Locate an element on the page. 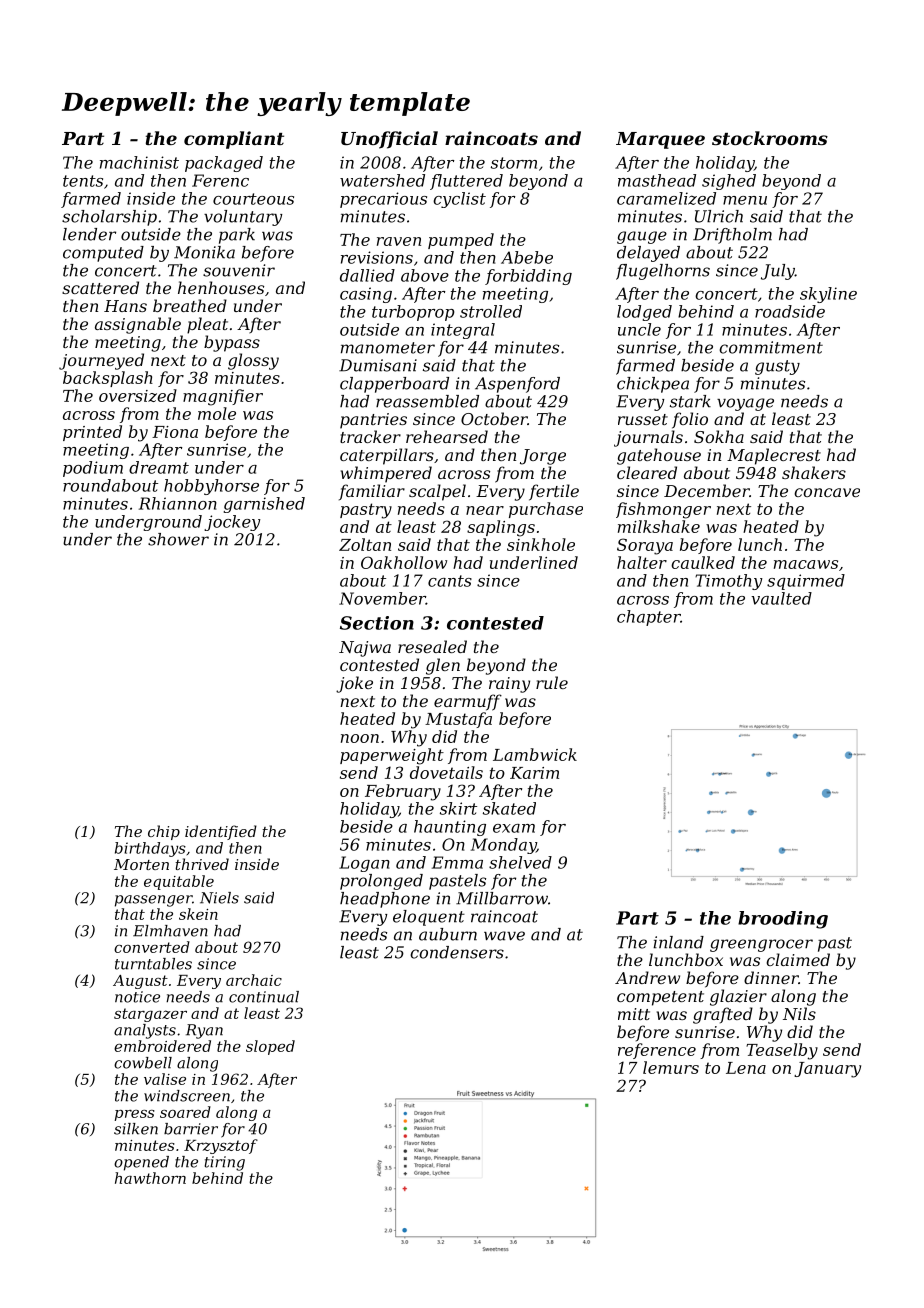 This image has height=1308, width=924. cowbell is located at coordinates (143, 1063).
